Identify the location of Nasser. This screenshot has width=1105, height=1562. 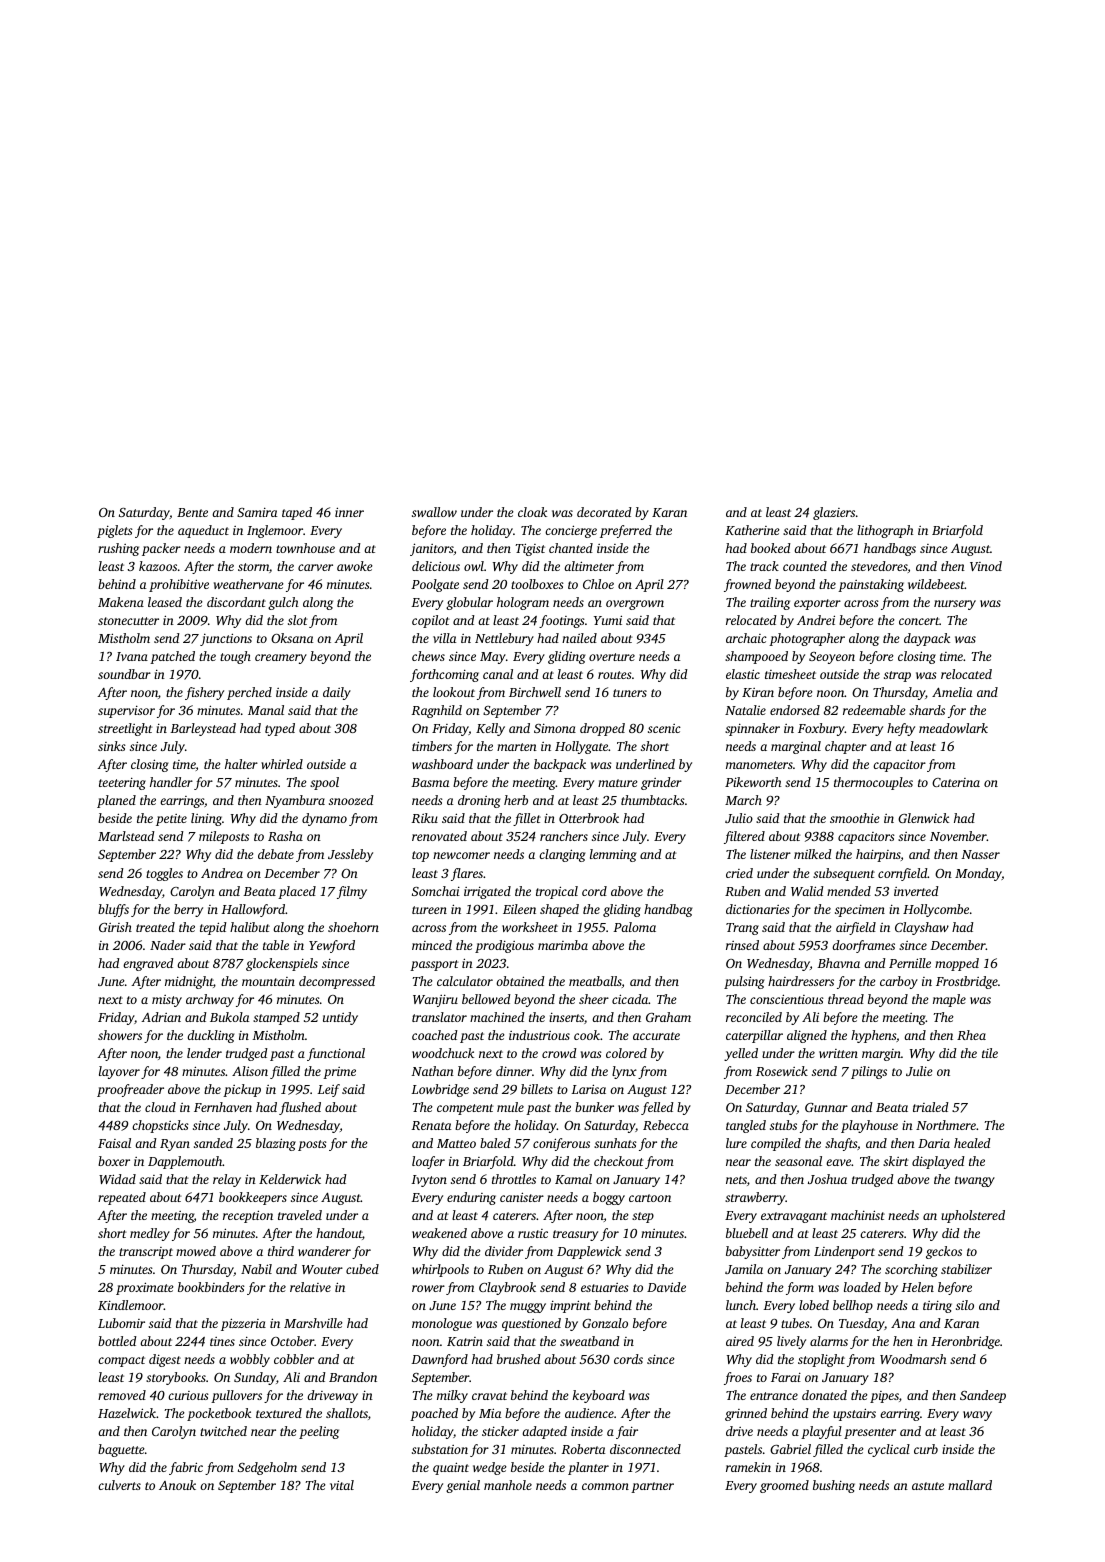
(980, 854).
